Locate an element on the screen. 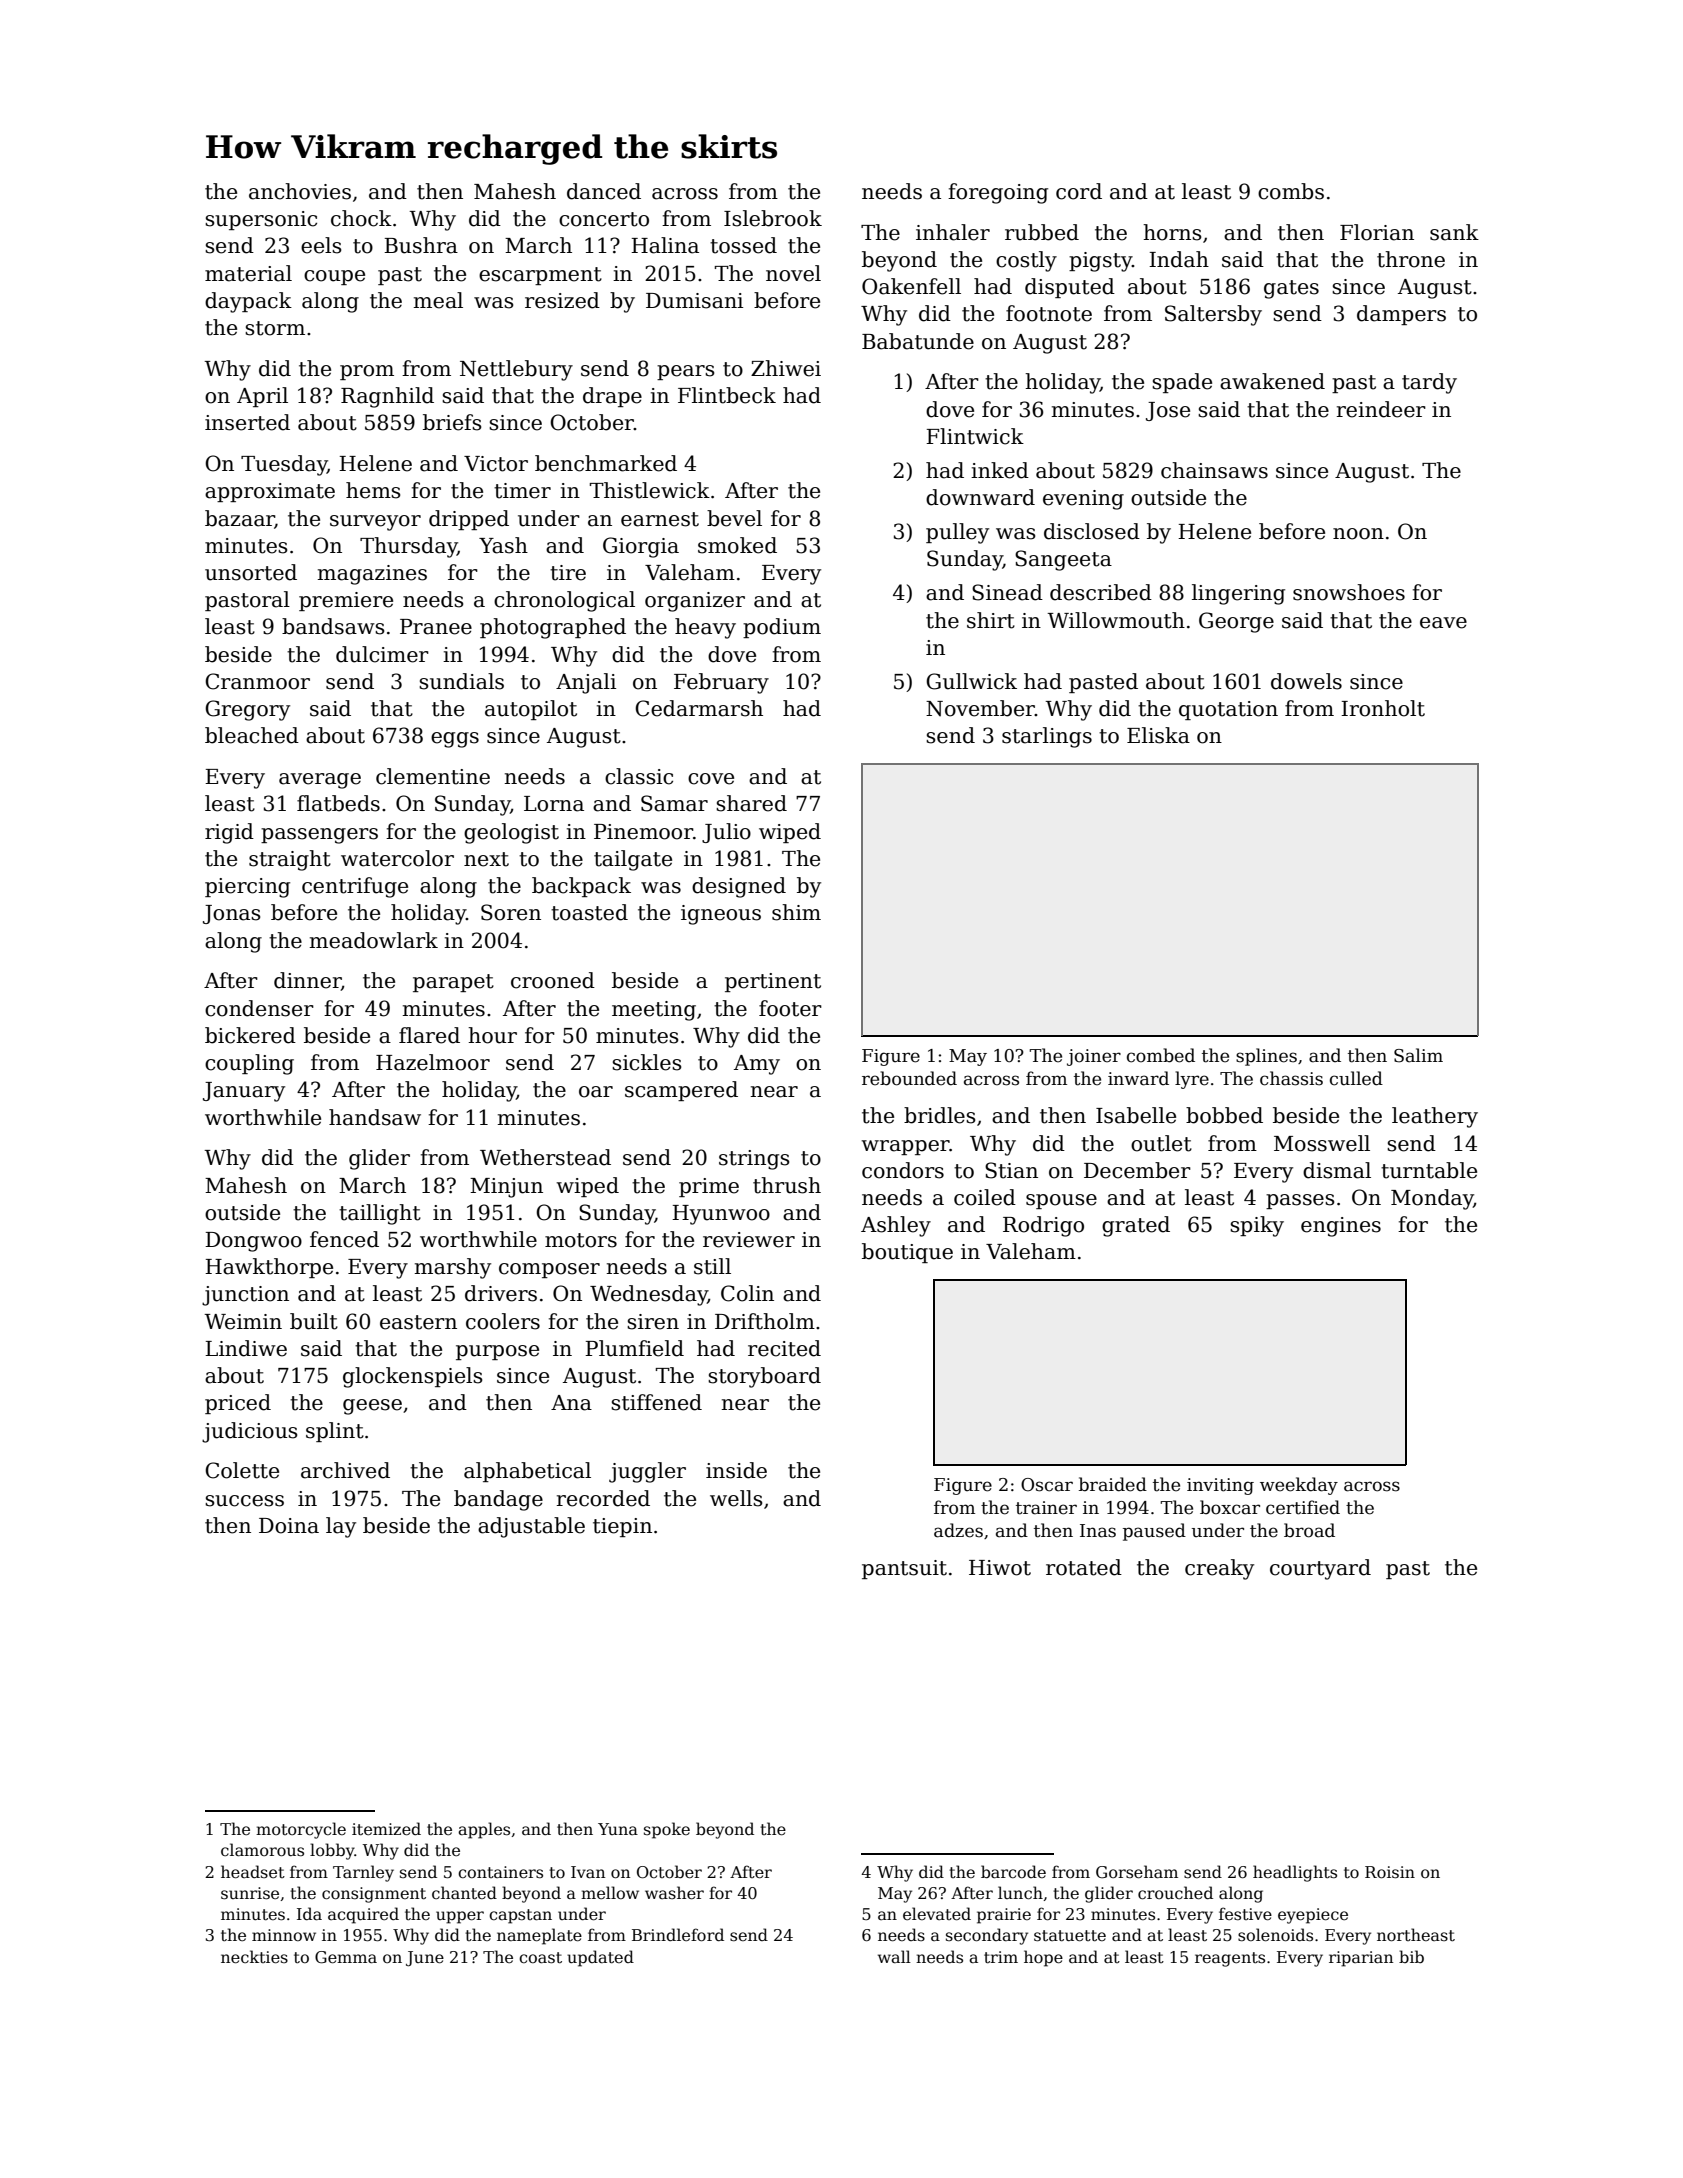 The image size is (1683, 2178). lay is located at coordinates (341, 1527).
